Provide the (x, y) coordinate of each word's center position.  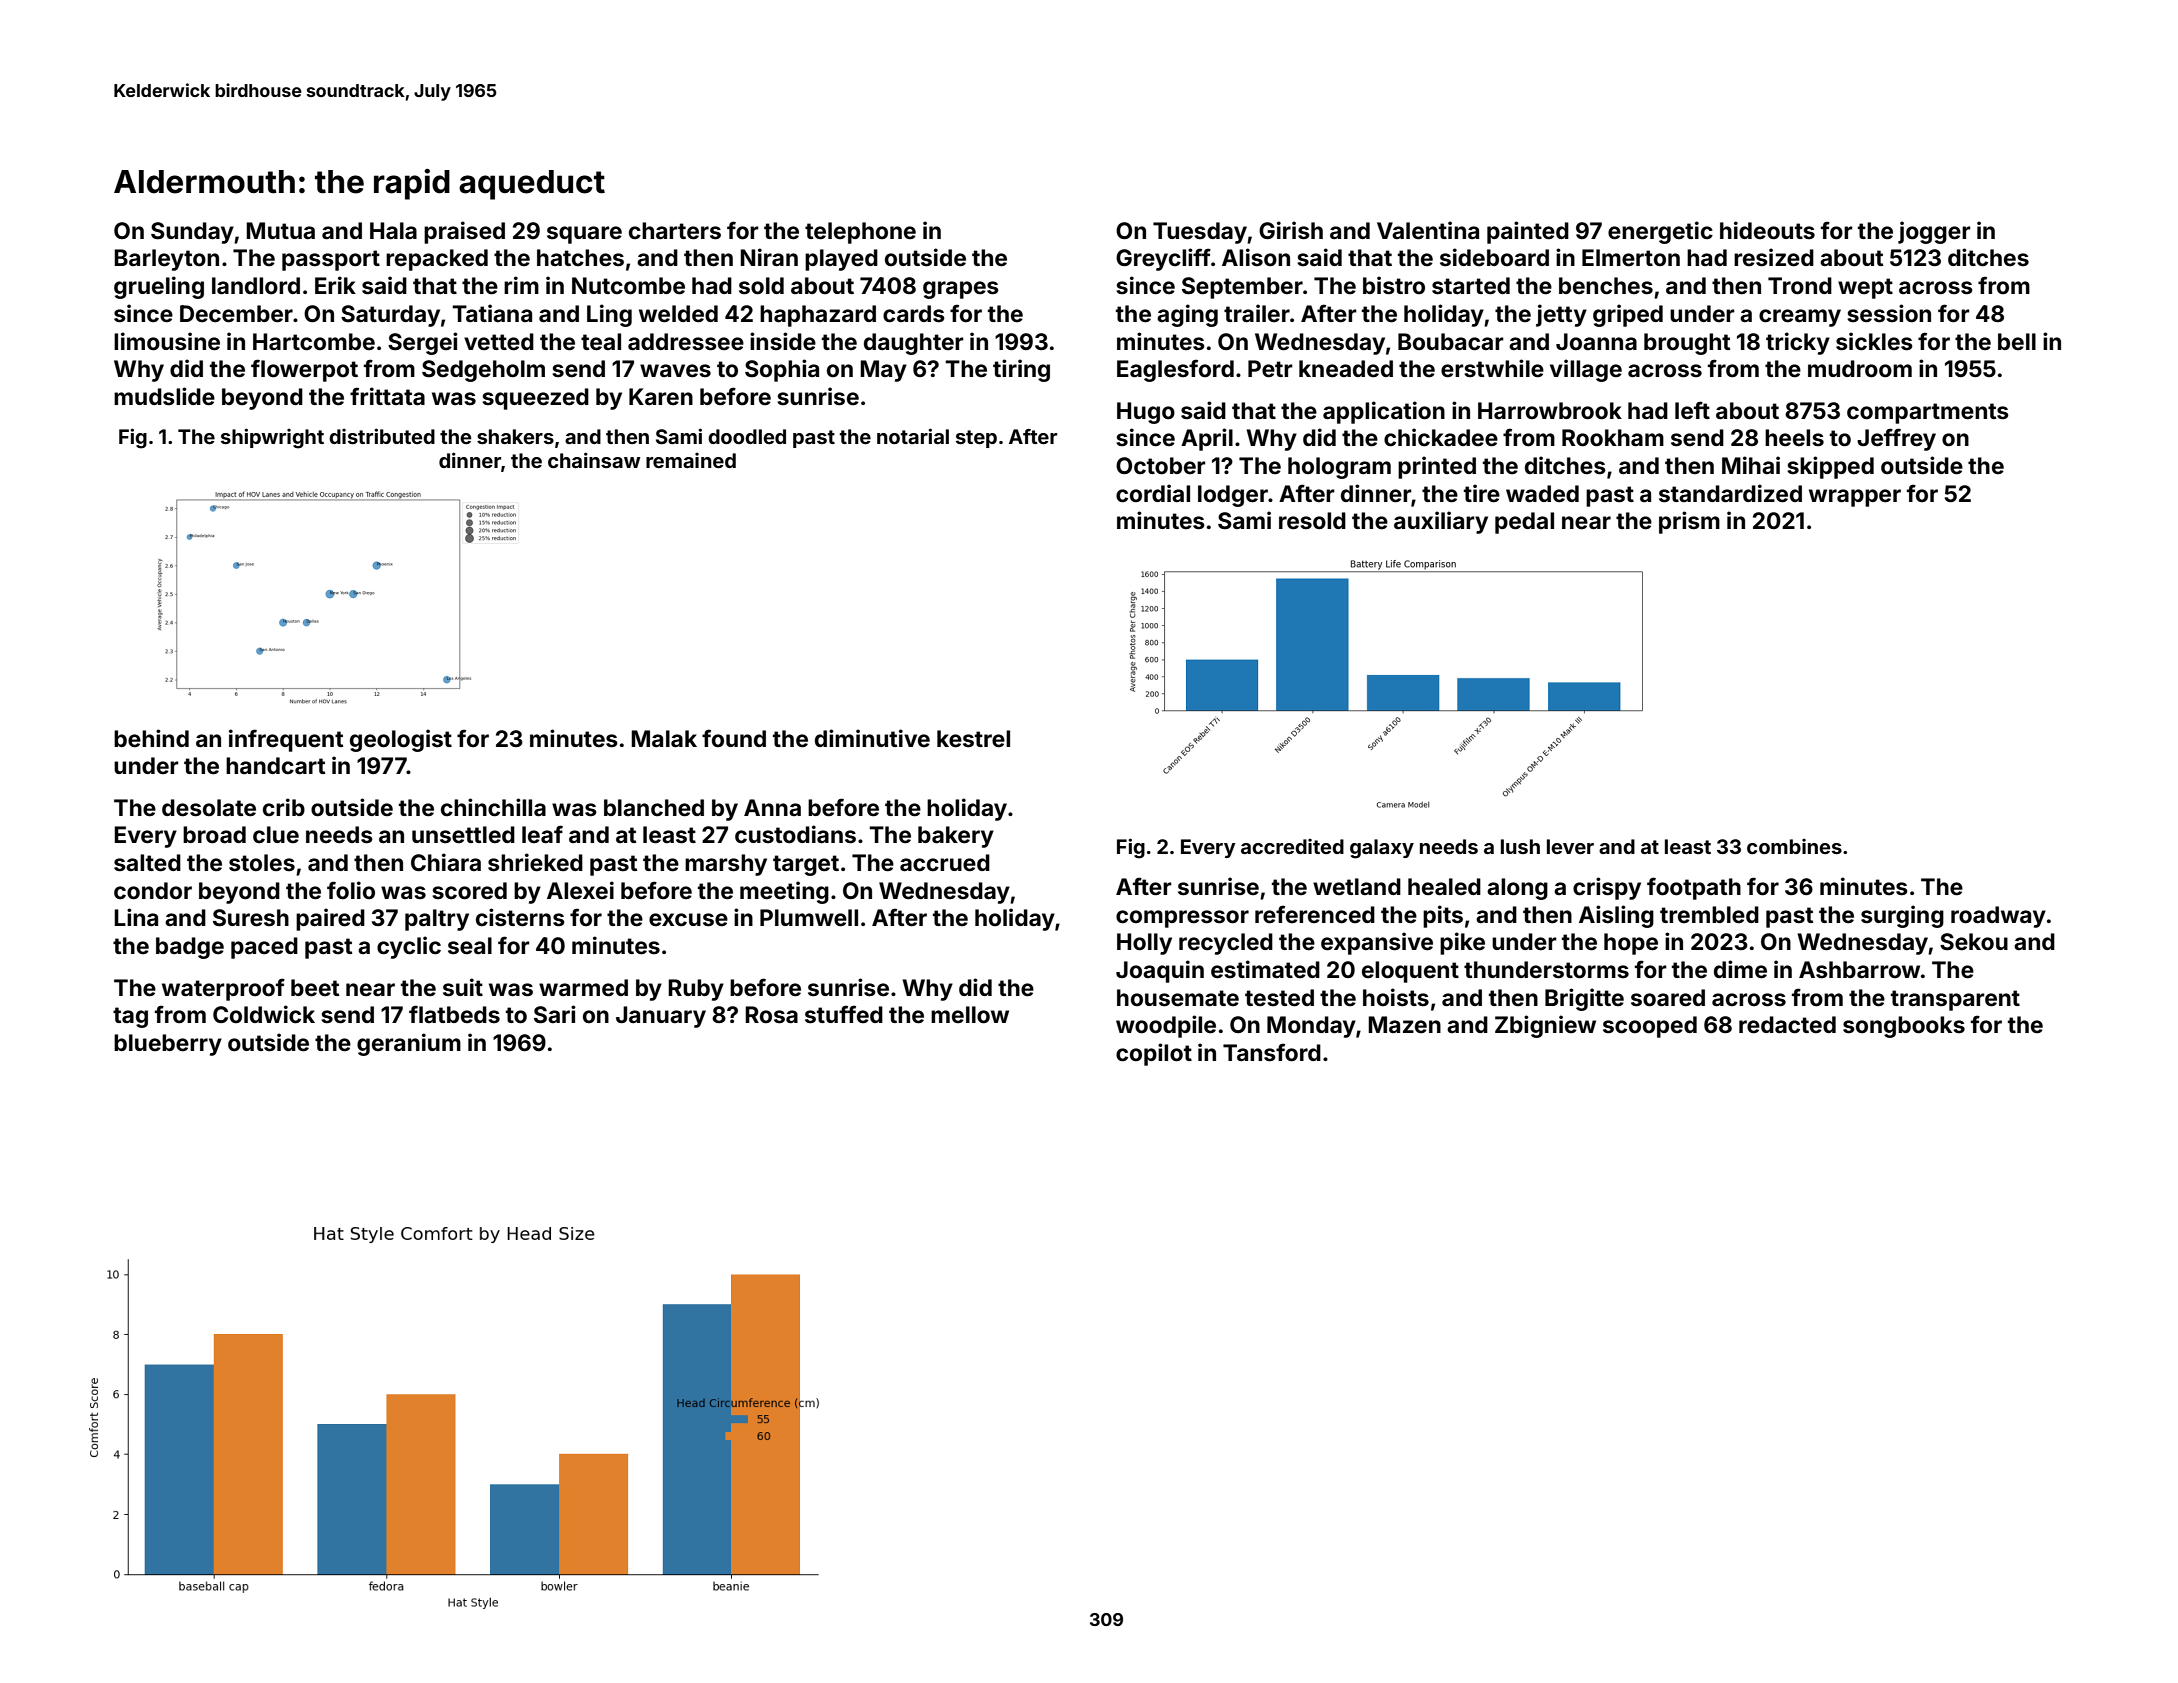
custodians (795, 834)
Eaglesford (1175, 370)
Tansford (1272, 1052)
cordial (1153, 493)
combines (1794, 846)
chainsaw (594, 460)
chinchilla (493, 807)
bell (2017, 342)
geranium (409, 1044)
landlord (256, 286)
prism (1689, 522)
